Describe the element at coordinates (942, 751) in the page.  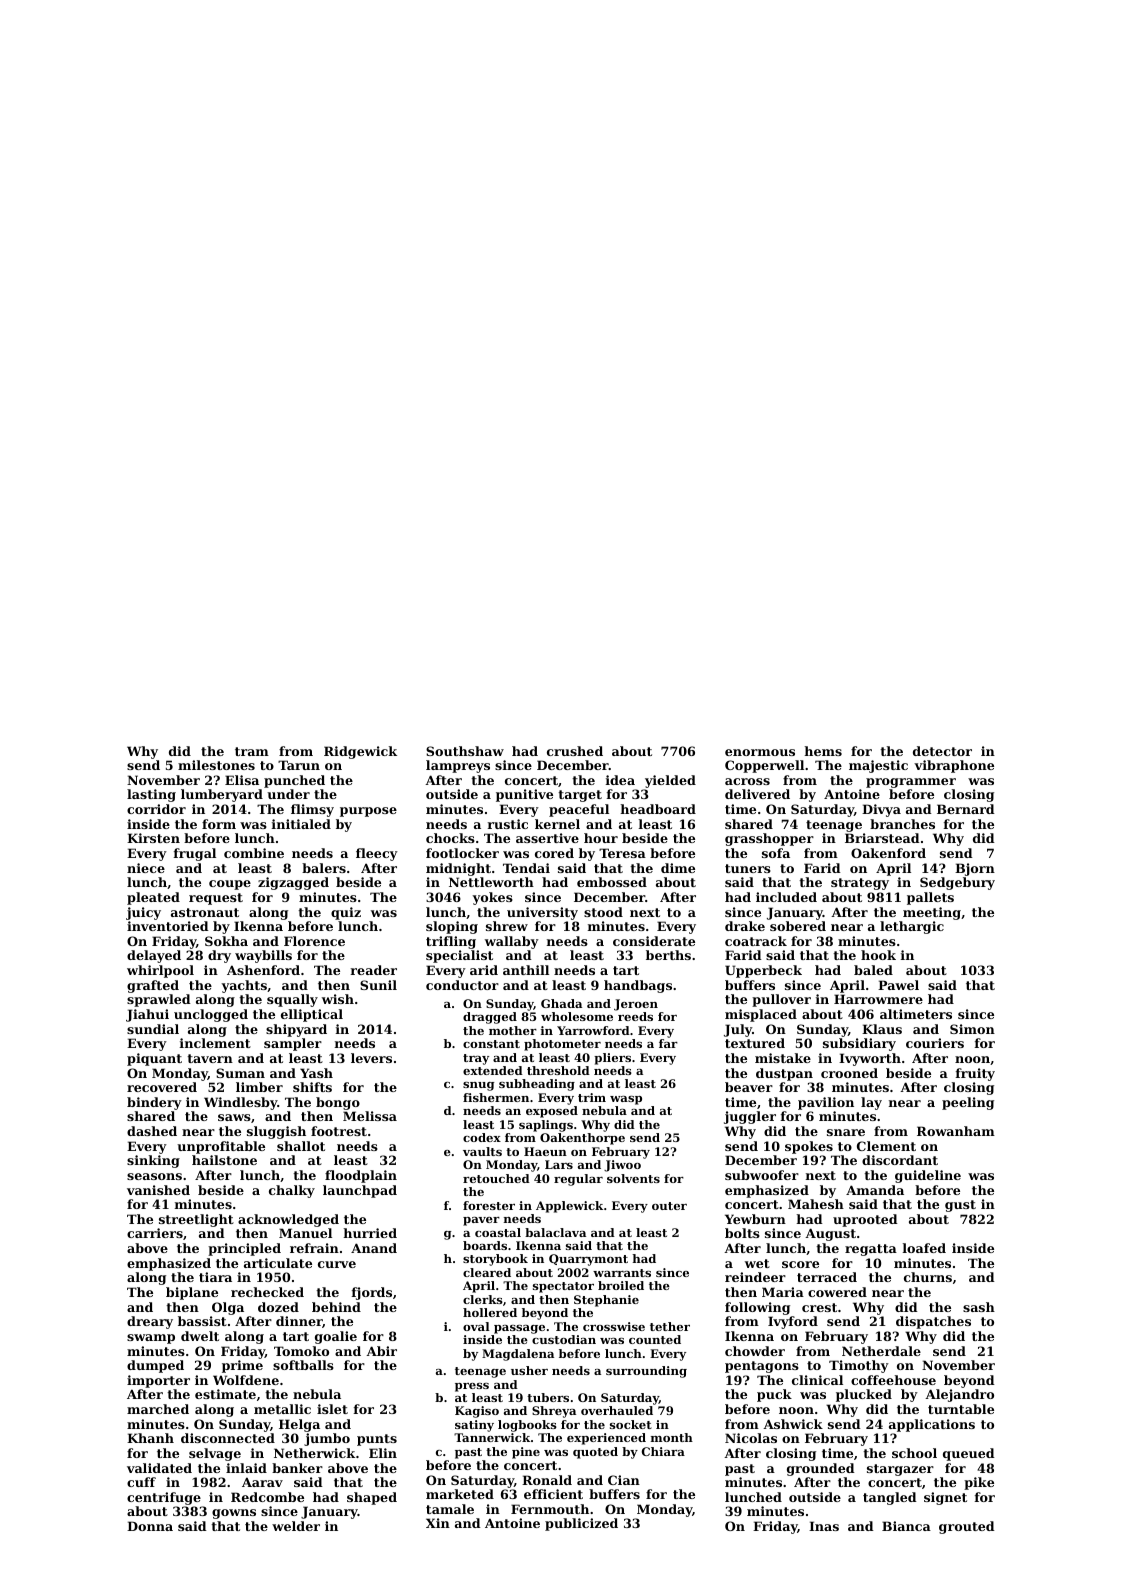
I see `detector` at that location.
